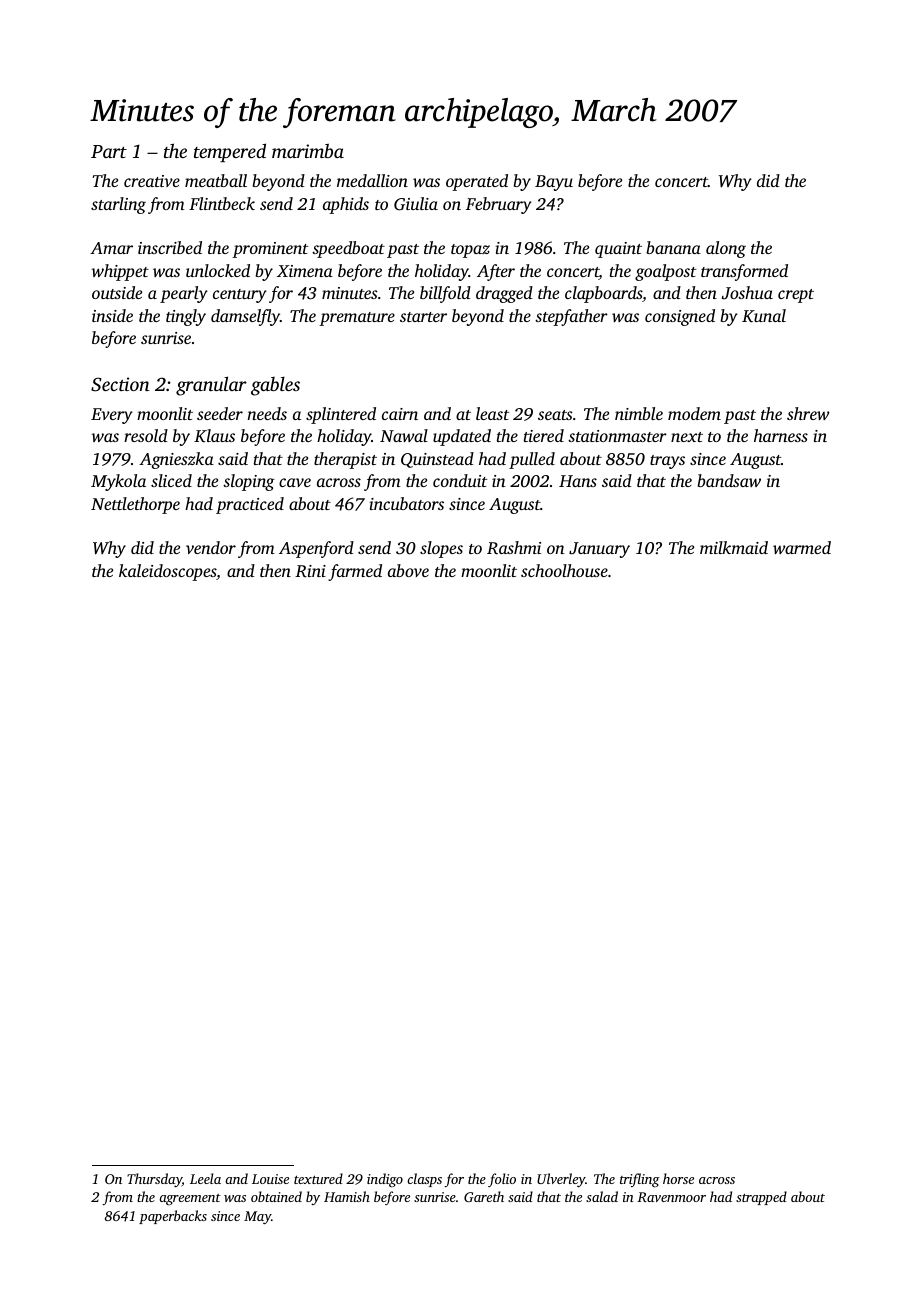  I want to click on incubators, so click(407, 503).
